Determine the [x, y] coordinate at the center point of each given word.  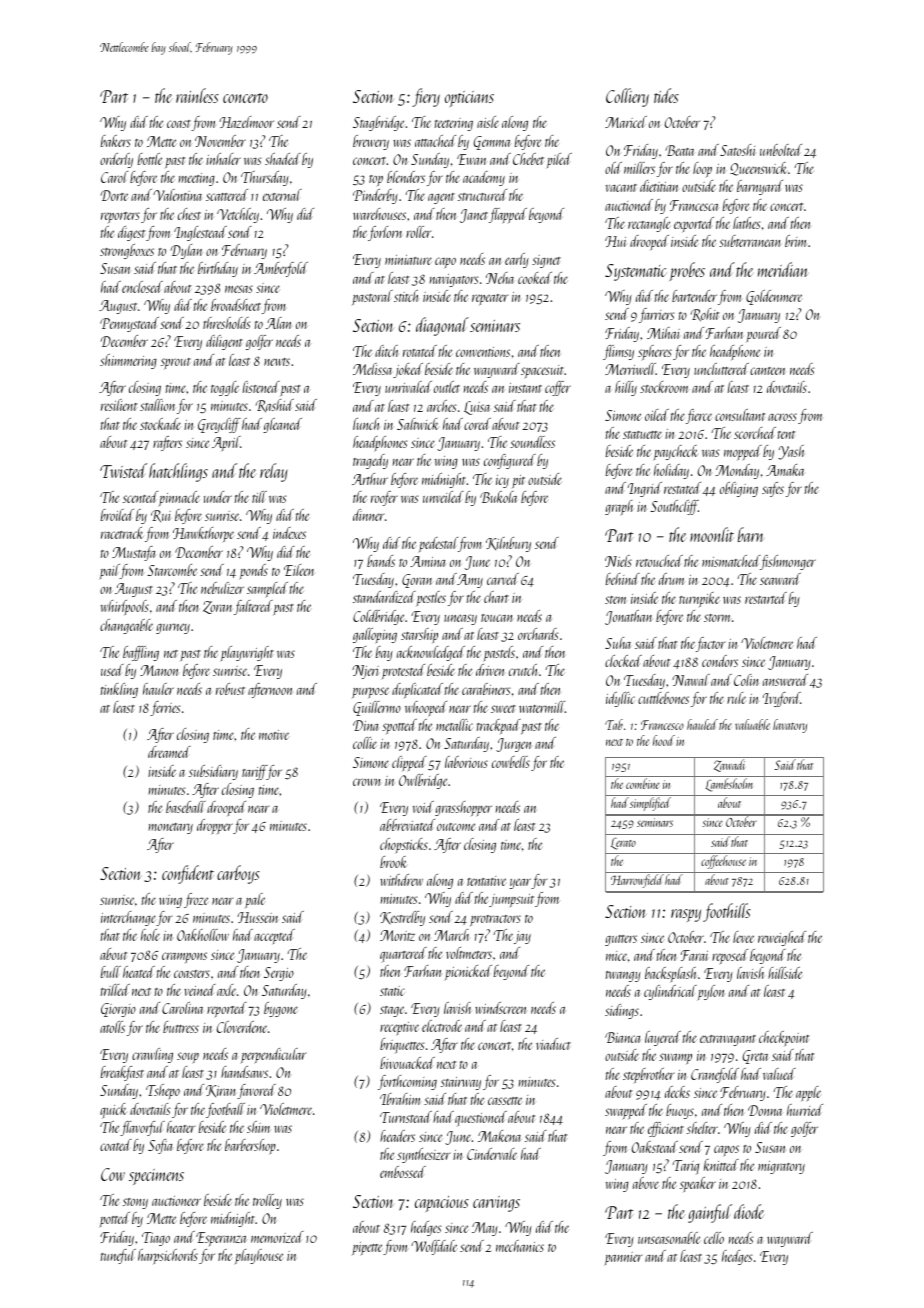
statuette [642, 435]
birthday [218, 269]
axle [226, 990]
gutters [621, 940]
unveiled [443, 497]
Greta [756, 1057]
